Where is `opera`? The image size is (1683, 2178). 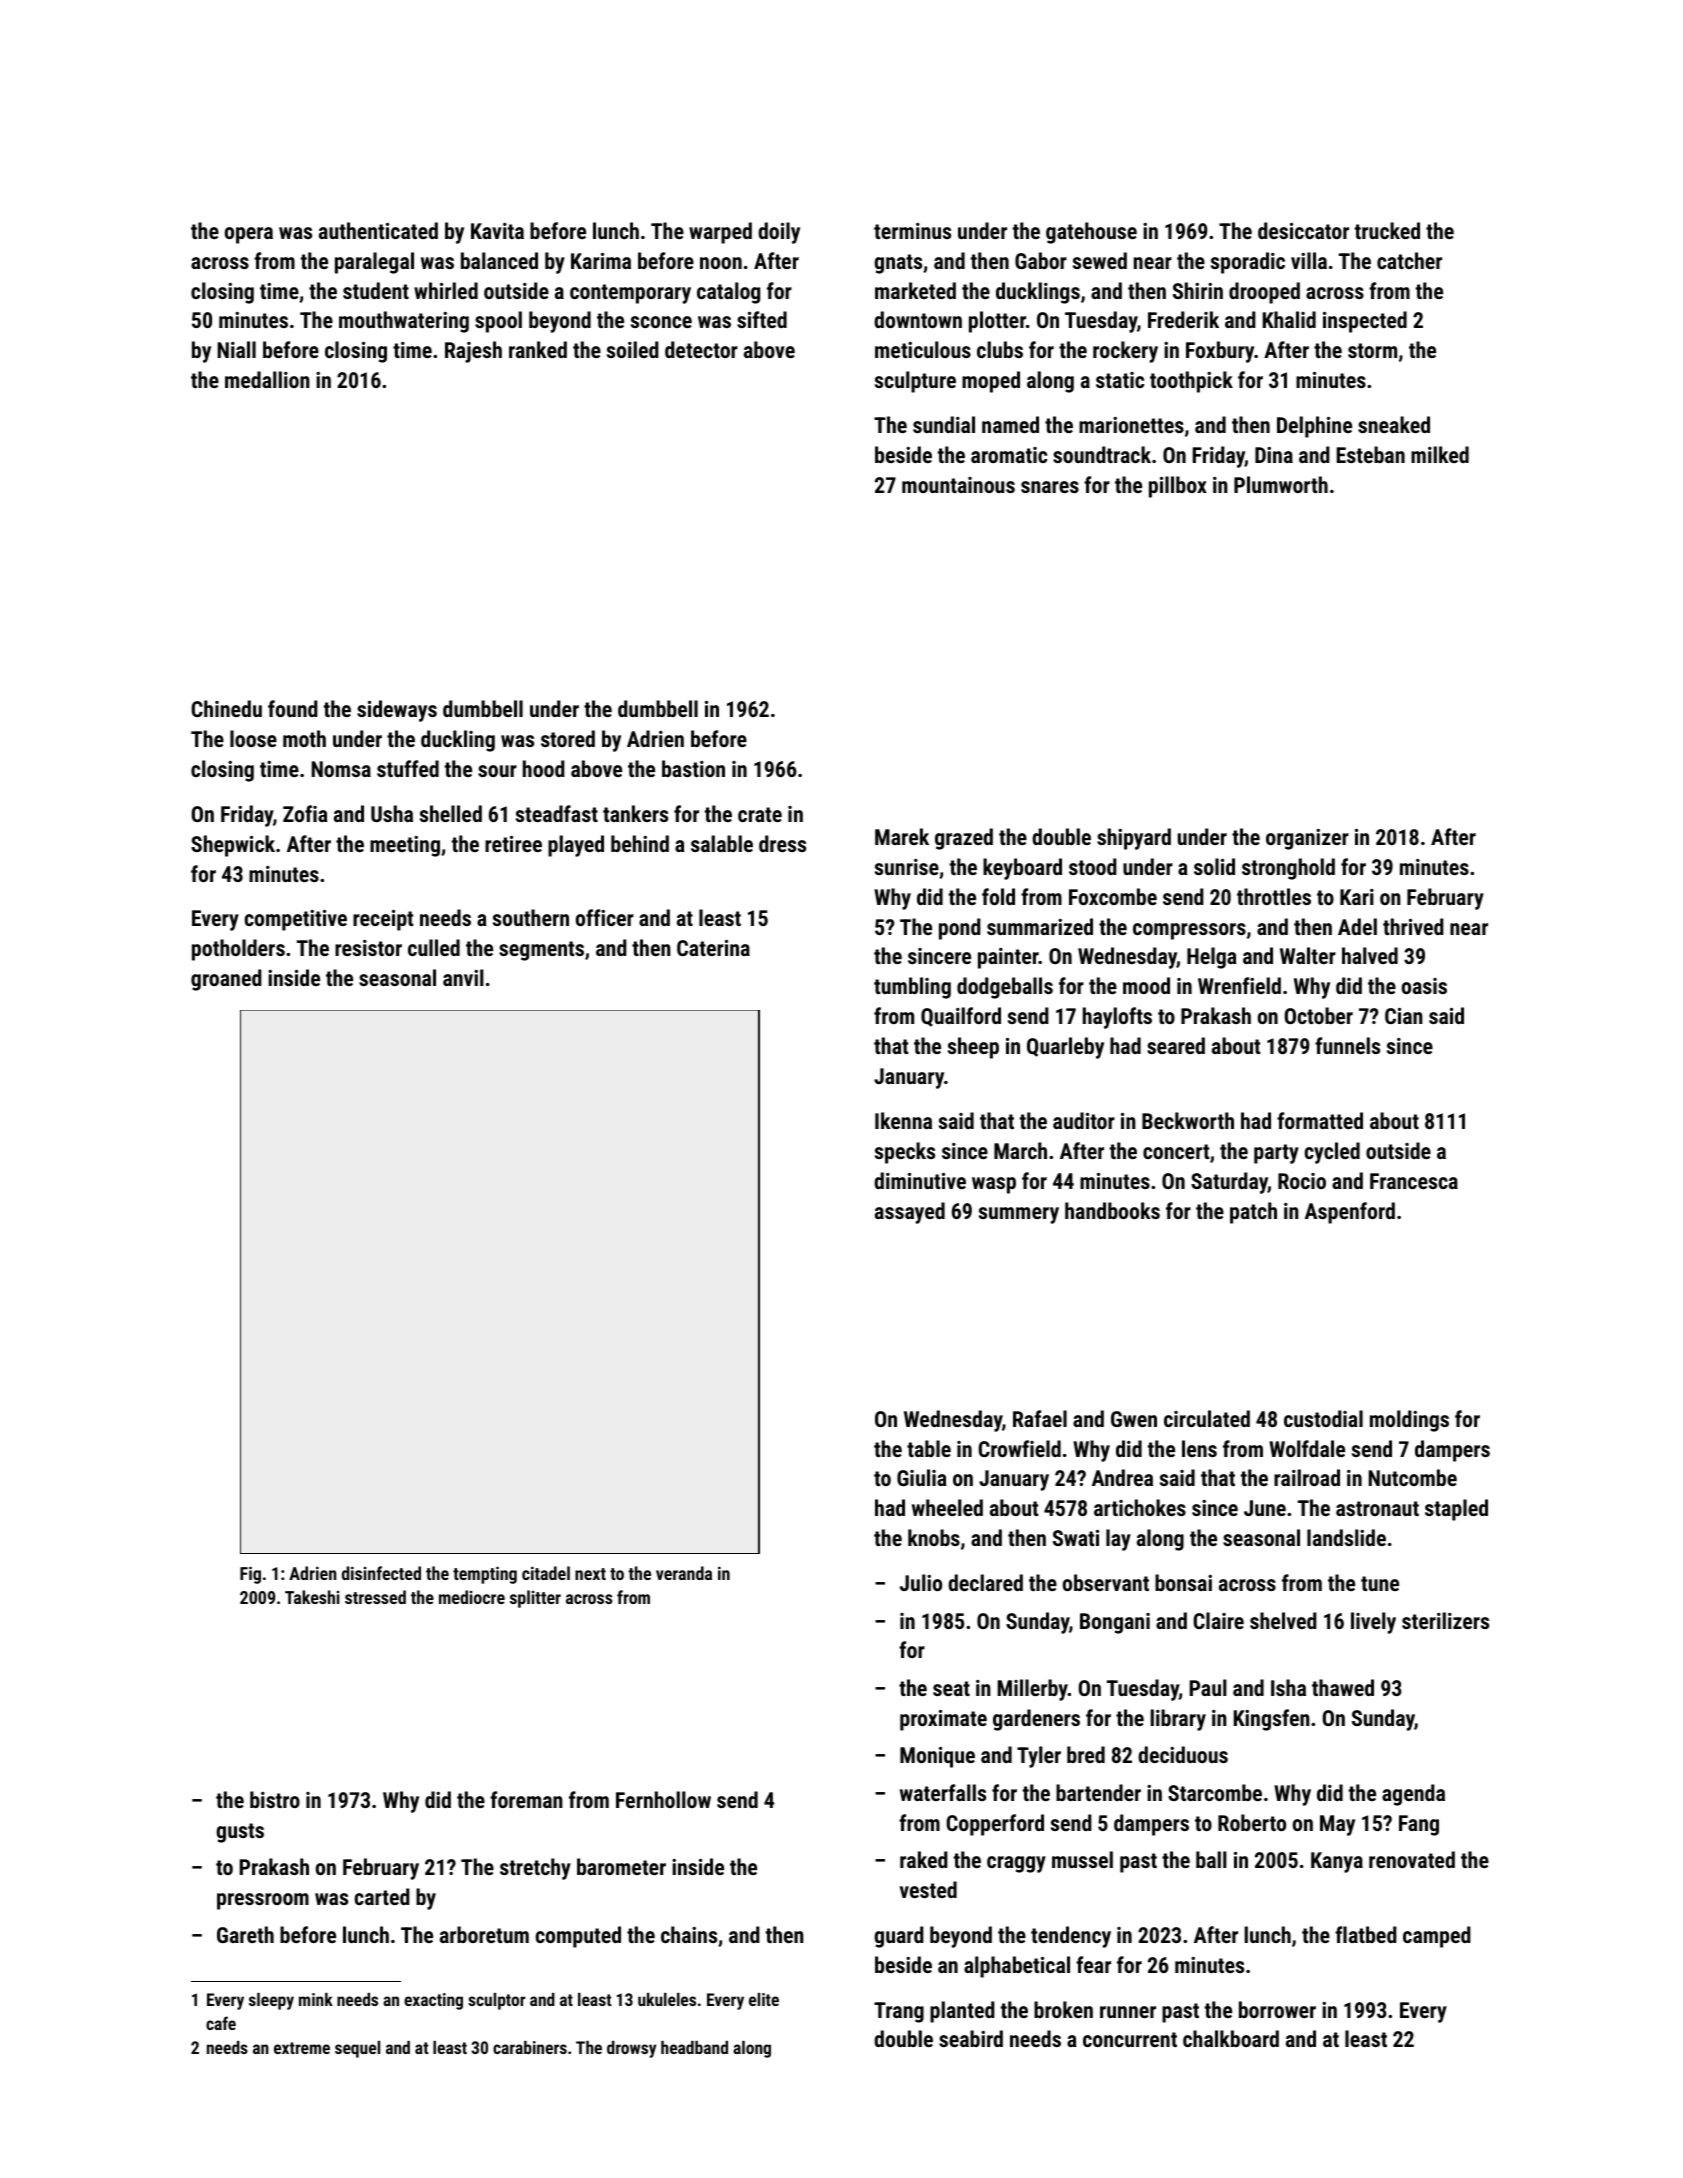 opera is located at coordinates (249, 235).
